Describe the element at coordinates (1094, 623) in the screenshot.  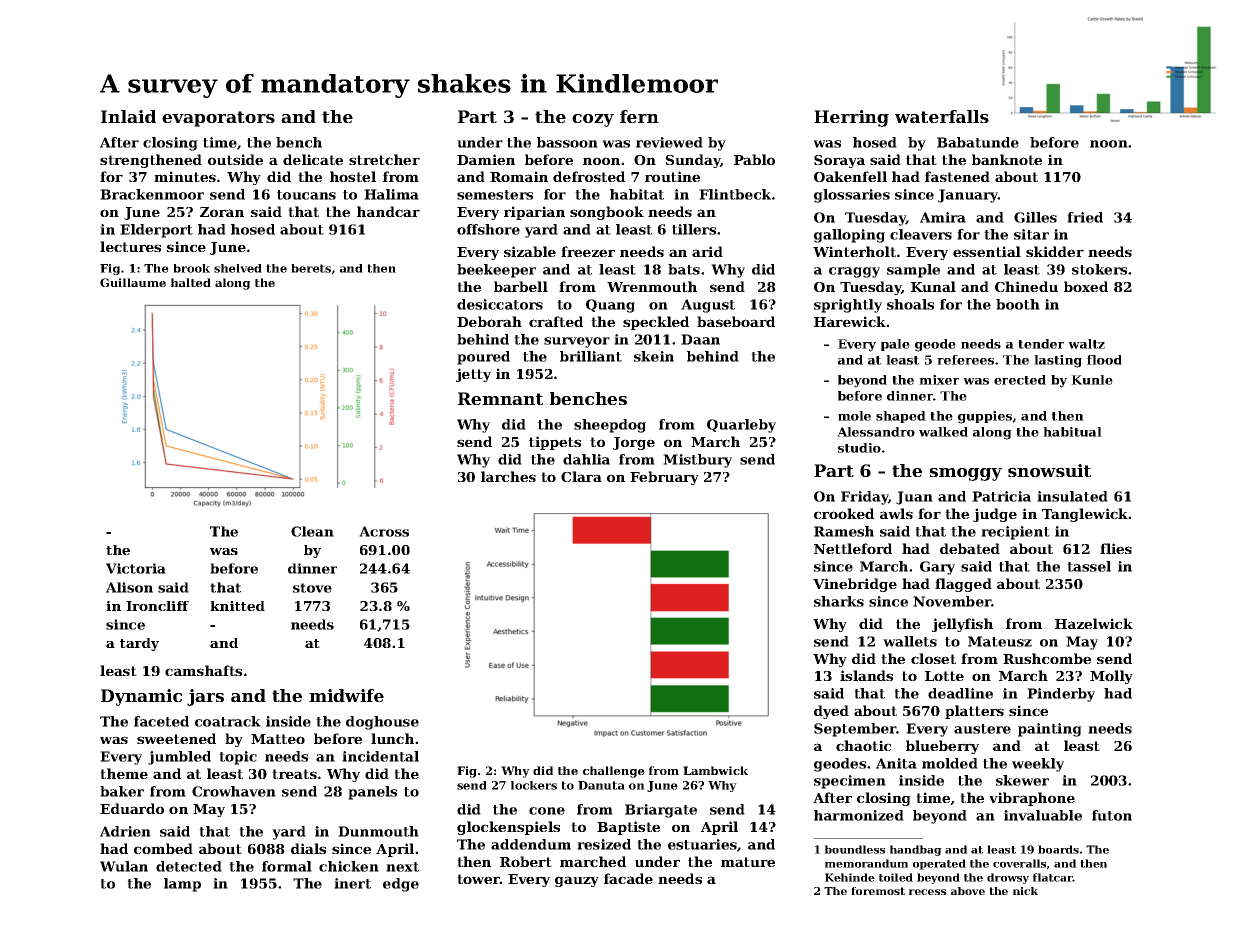
I see `Hazelwick` at that location.
